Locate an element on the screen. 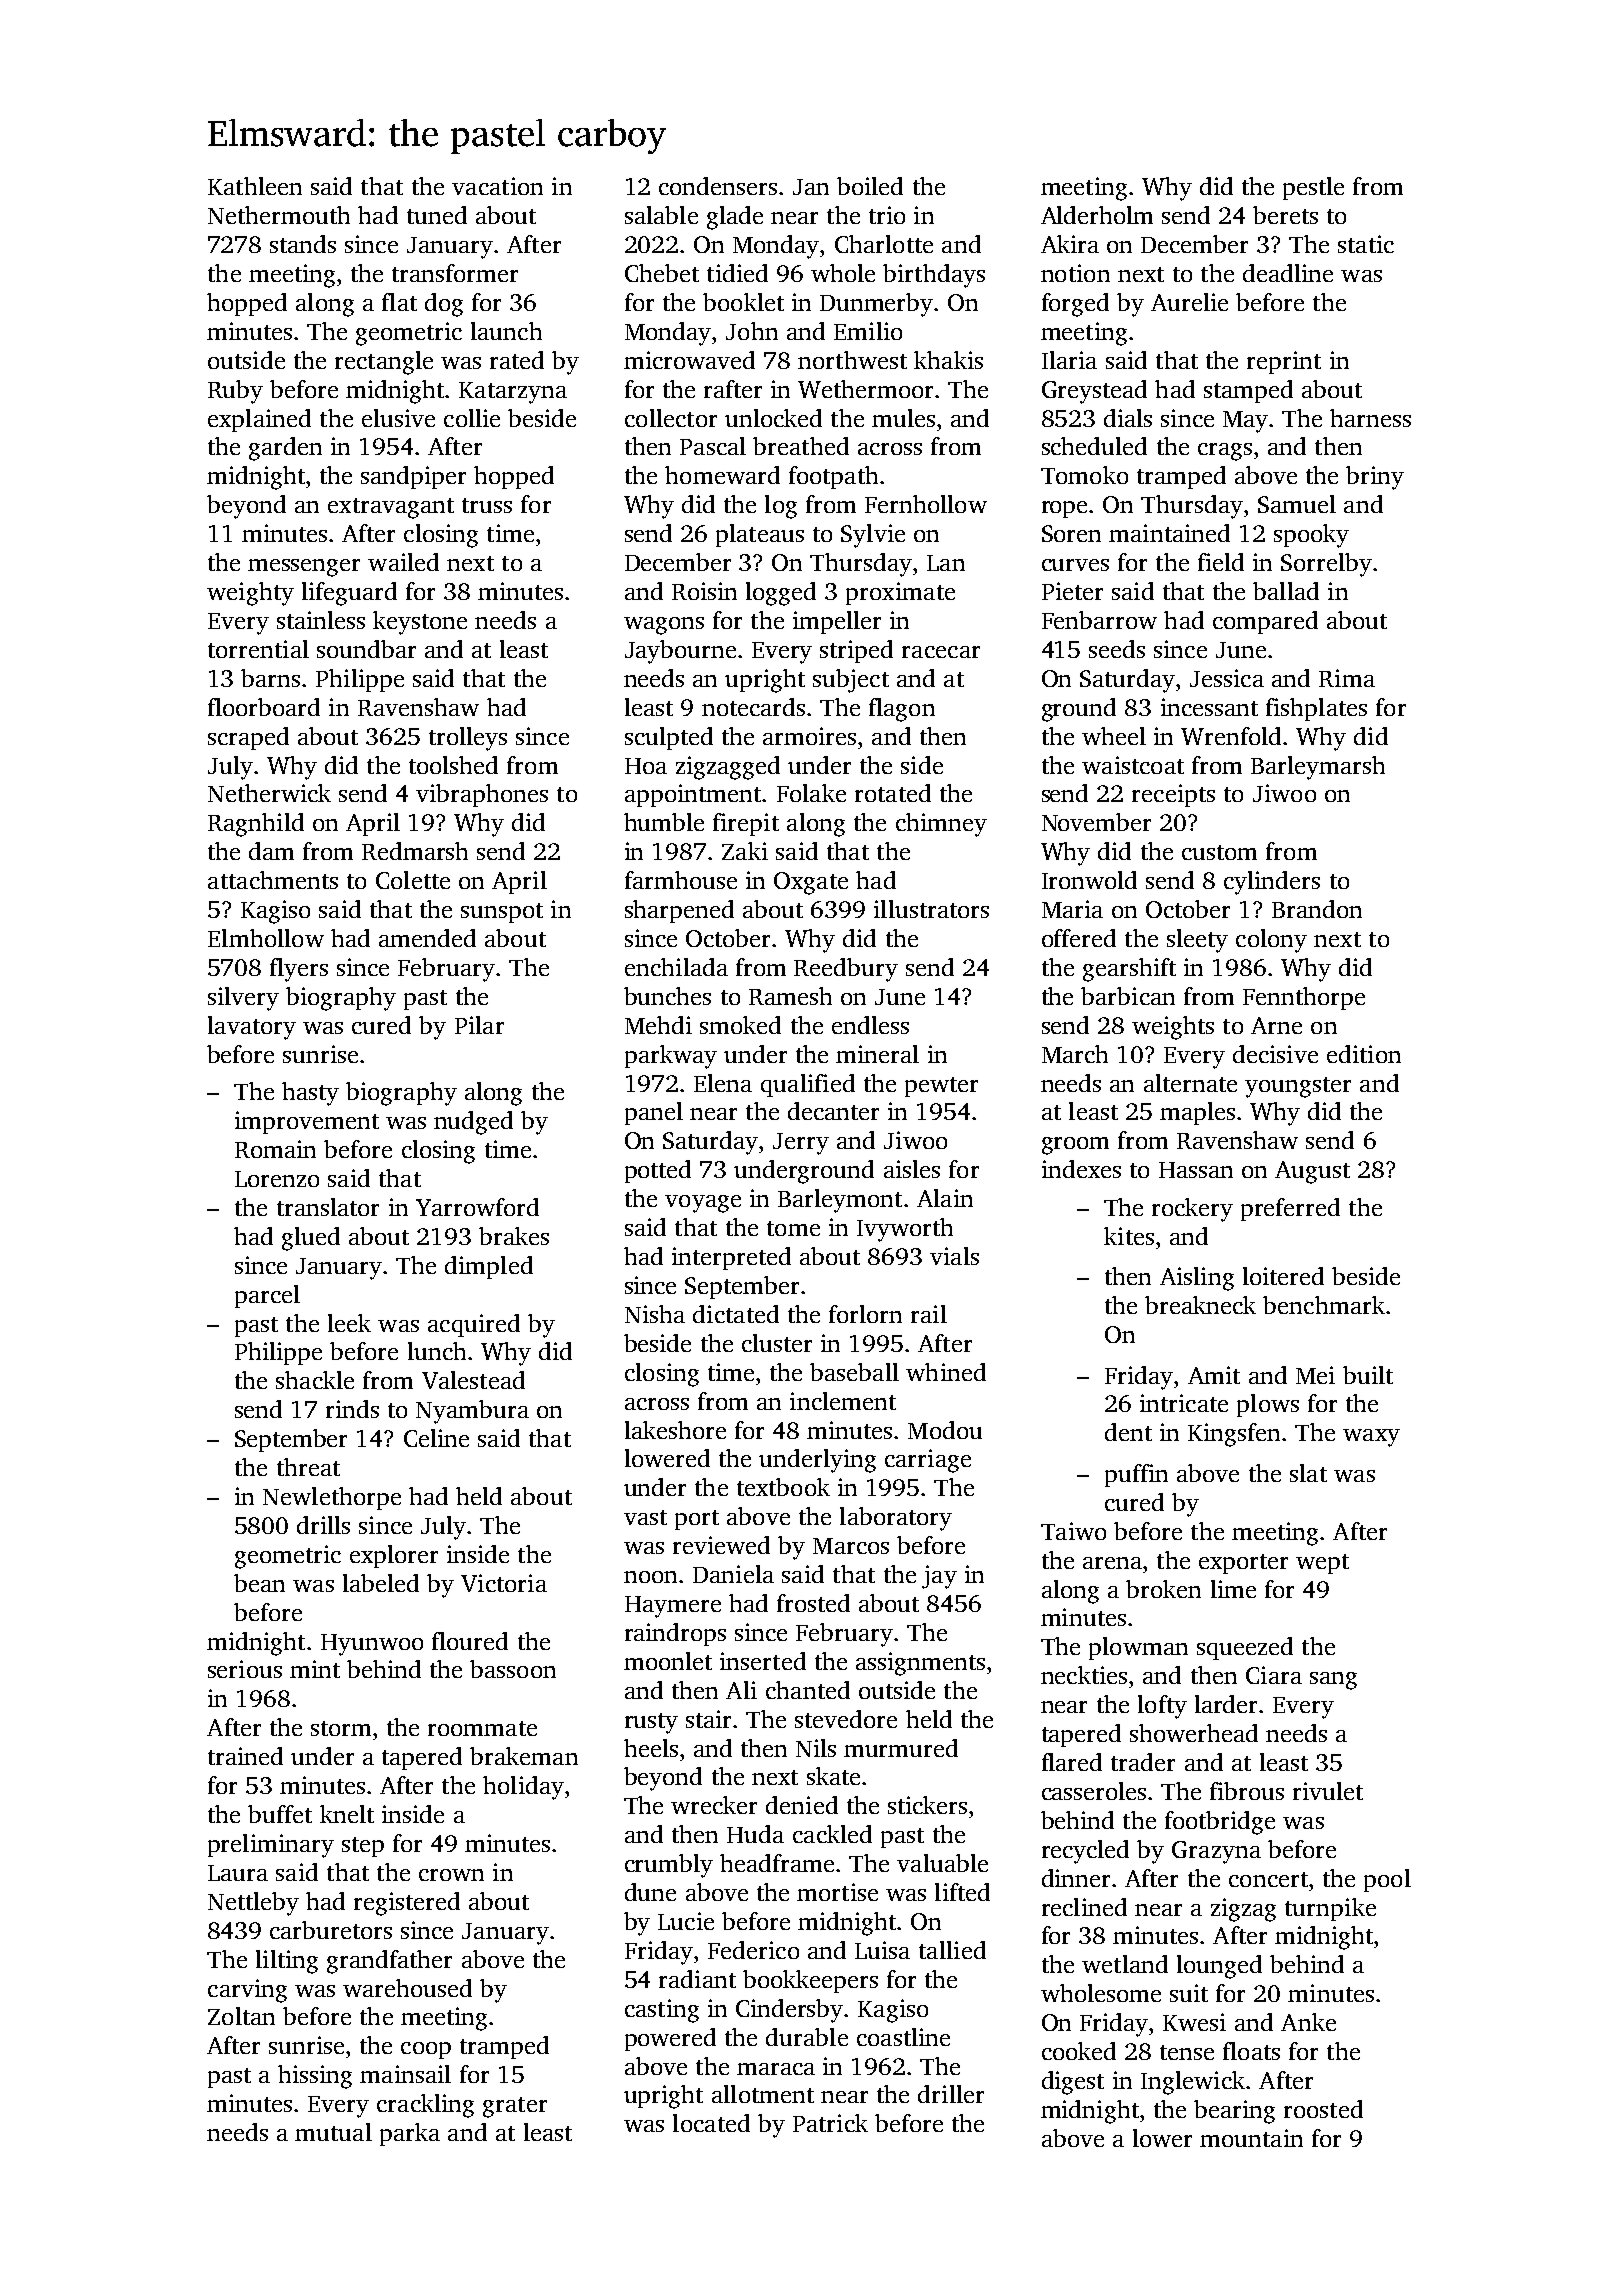  recycled is located at coordinates (1085, 1852).
